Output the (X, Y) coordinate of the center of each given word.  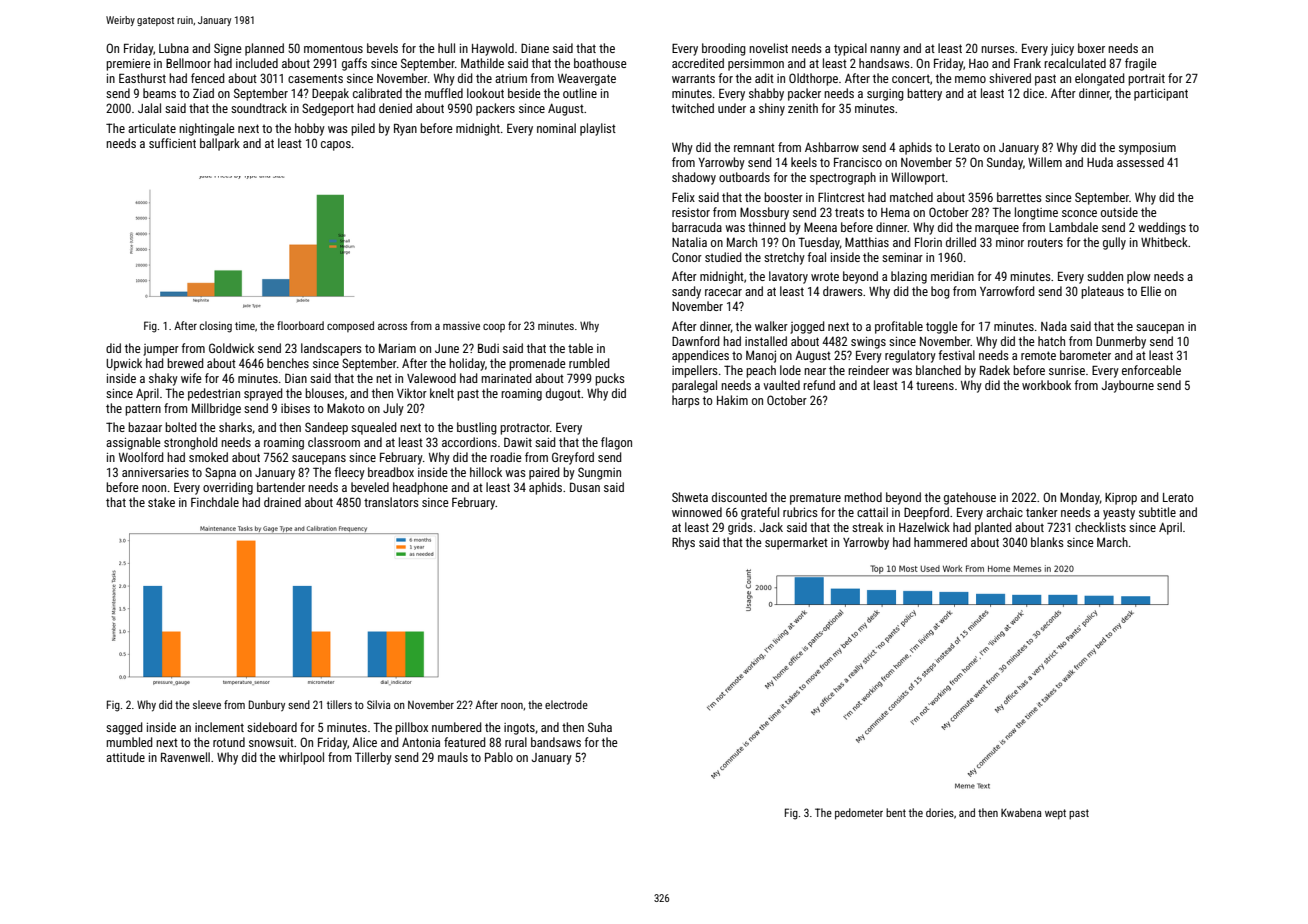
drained (282, 502)
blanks (1047, 542)
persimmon (756, 65)
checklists (1100, 527)
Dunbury (267, 706)
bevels (382, 48)
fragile (1141, 64)
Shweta (690, 497)
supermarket (796, 543)
